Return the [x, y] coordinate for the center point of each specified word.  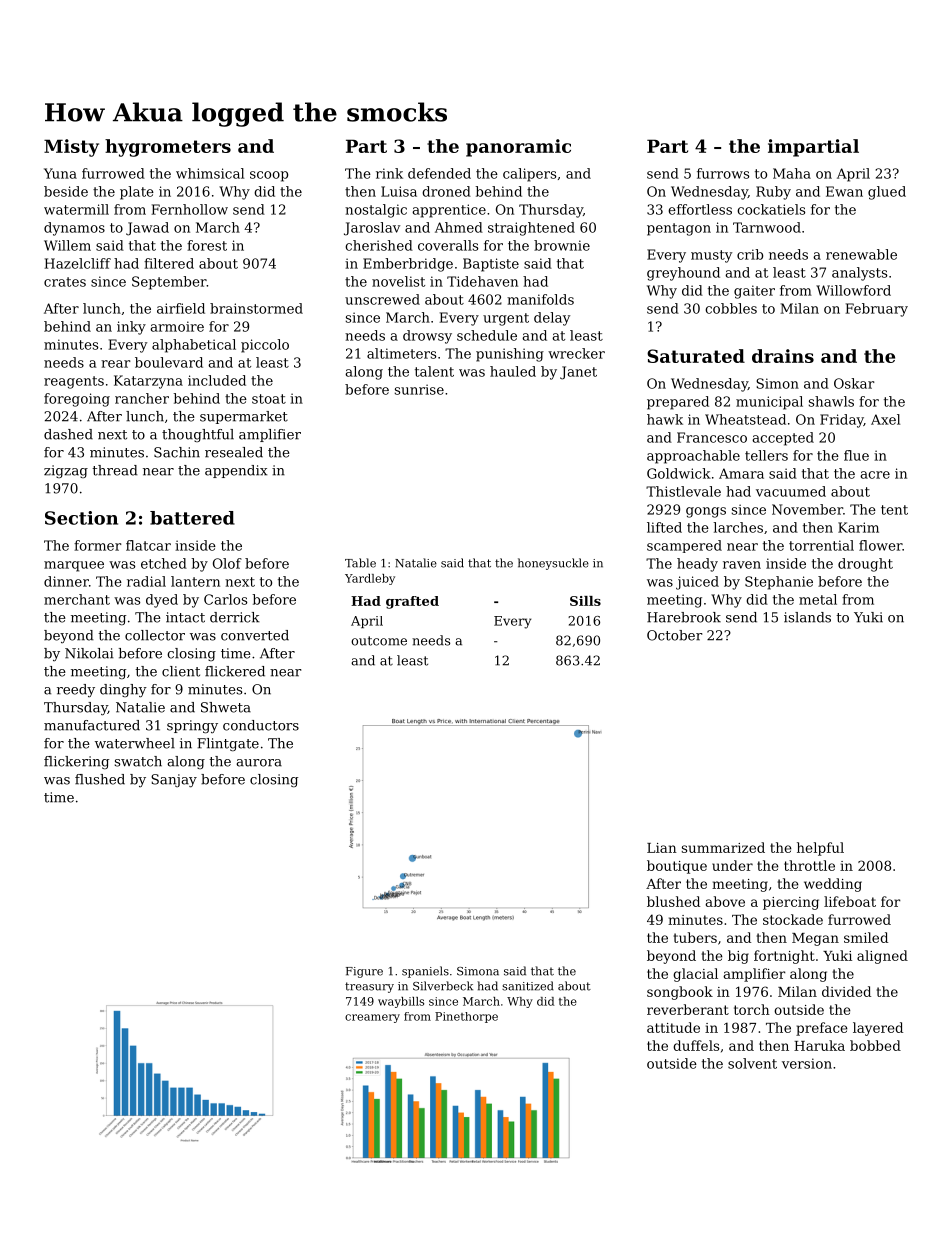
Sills [585, 601]
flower [880, 545]
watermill [76, 209]
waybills [401, 1002]
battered [192, 518]
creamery [372, 1018]
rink [389, 173]
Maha [792, 173]
